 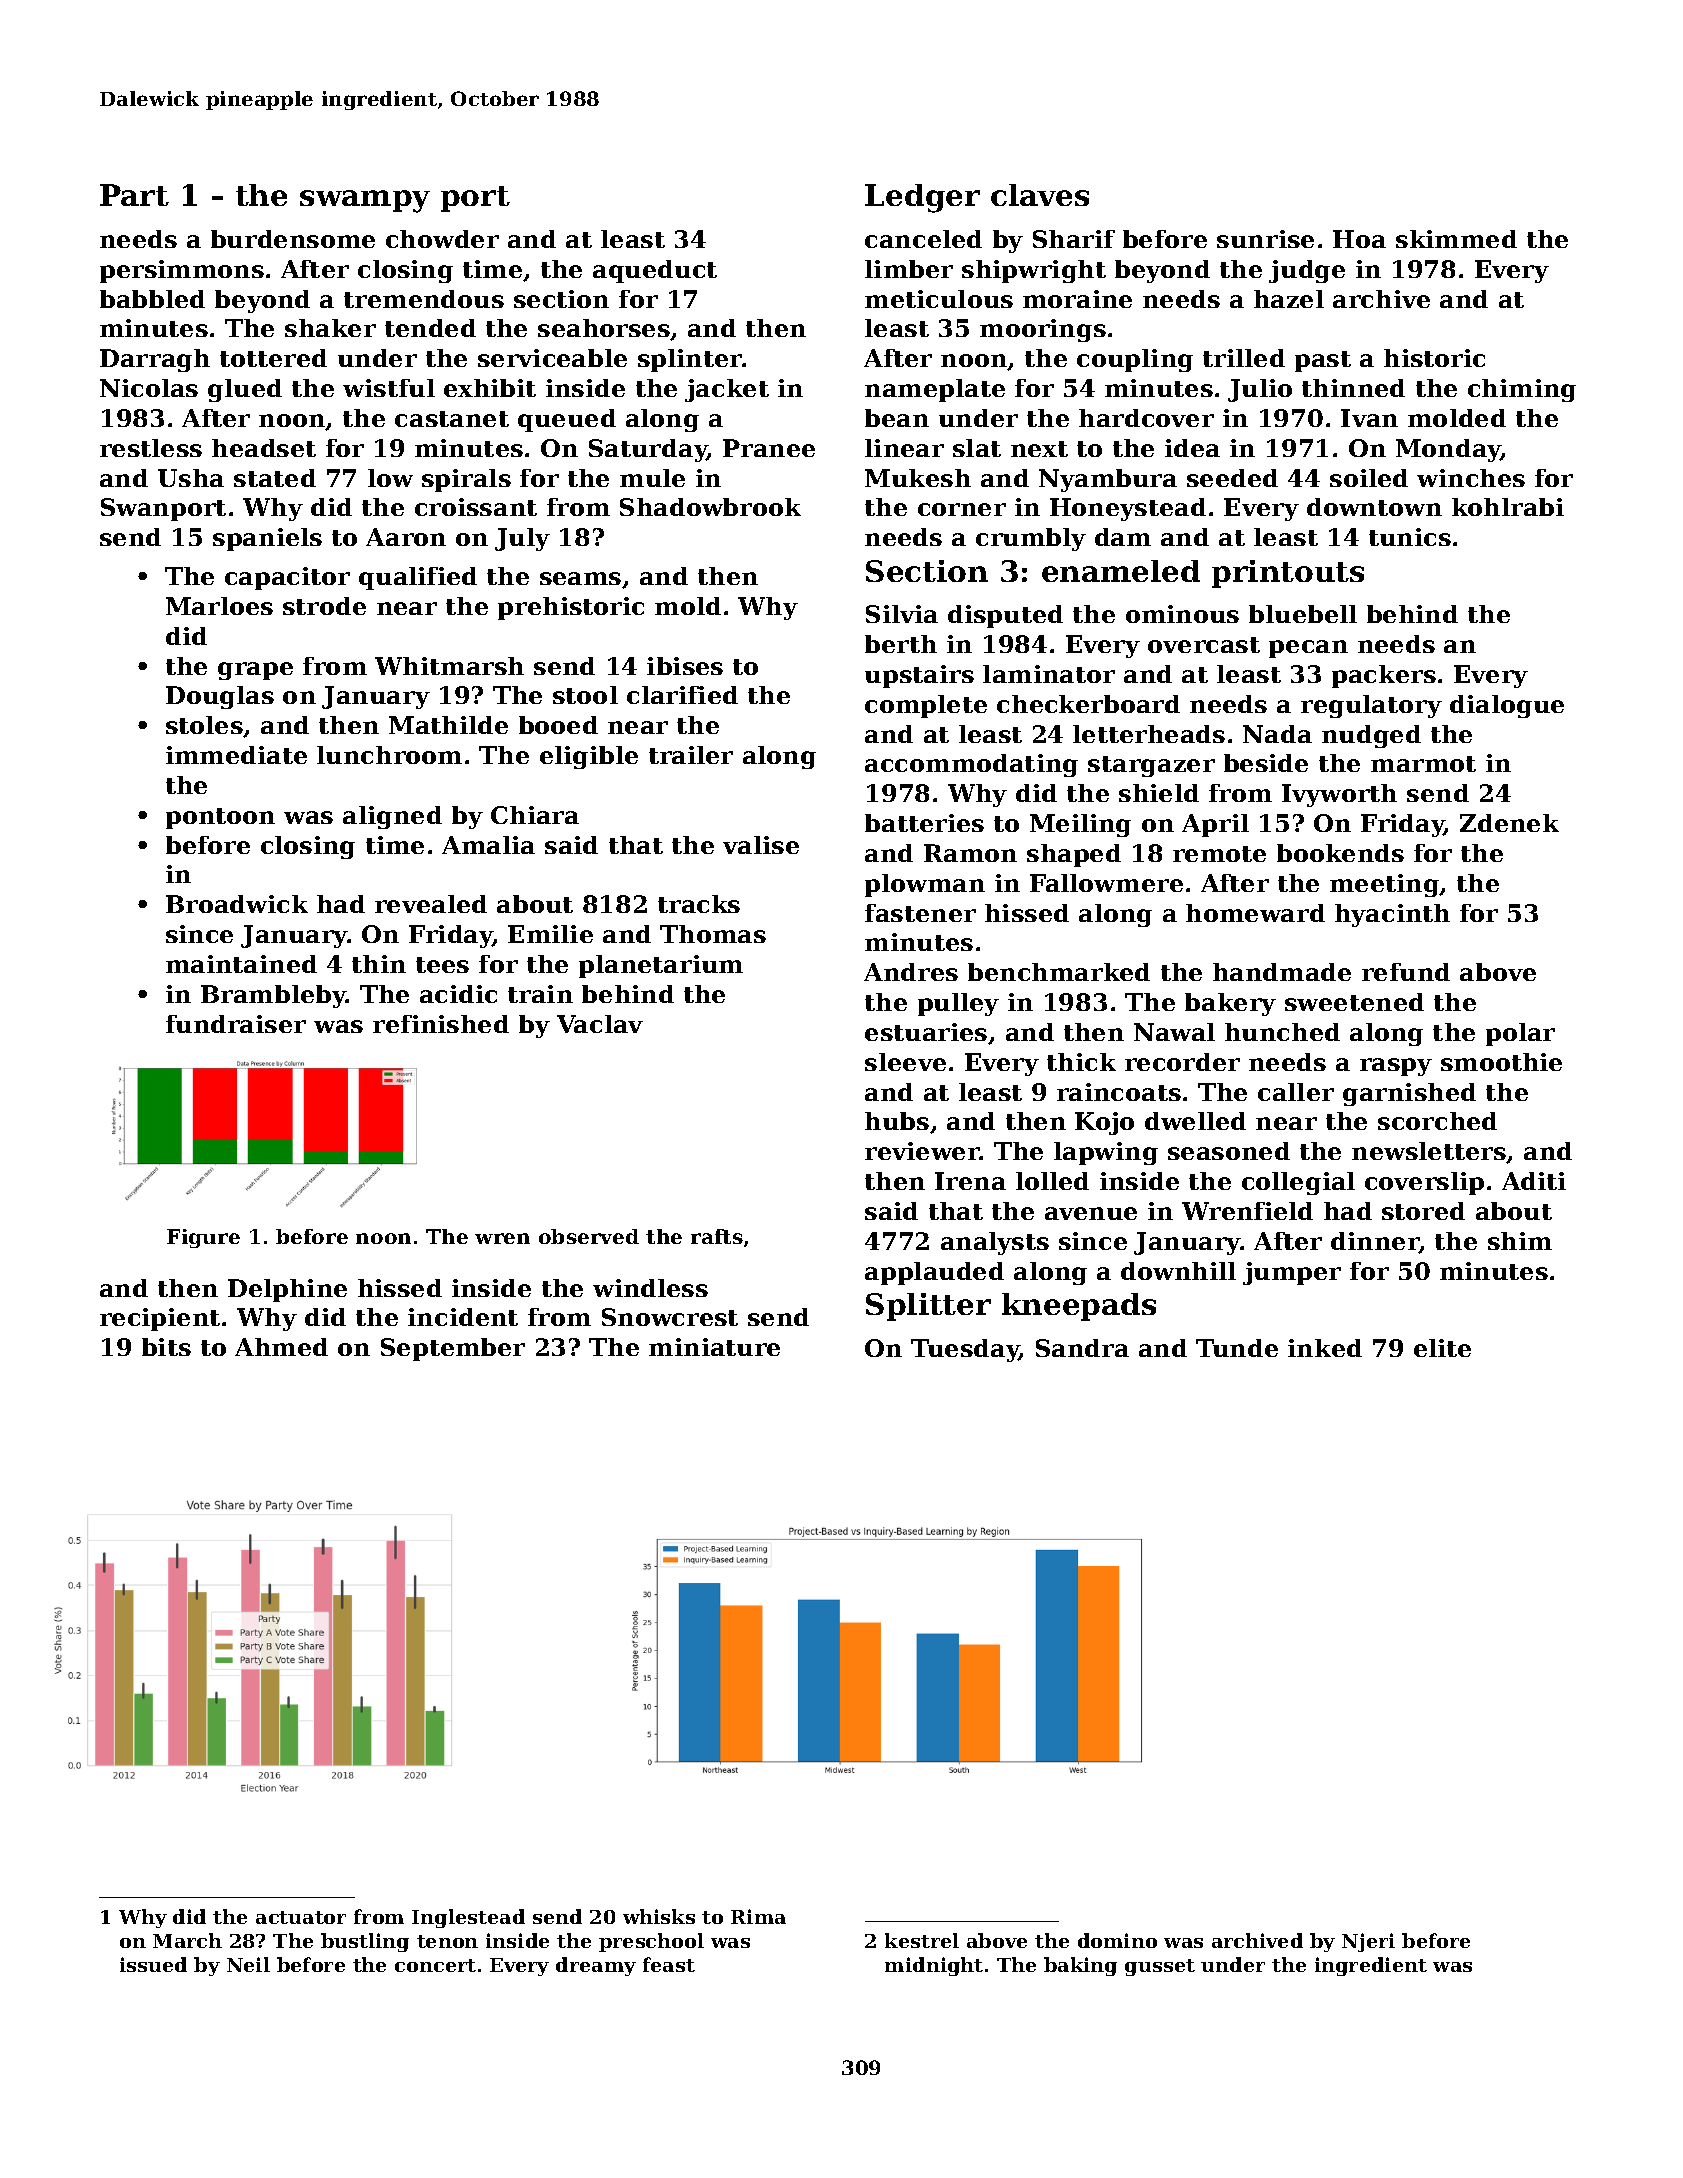 I want to click on Broadwick, so click(x=237, y=904).
